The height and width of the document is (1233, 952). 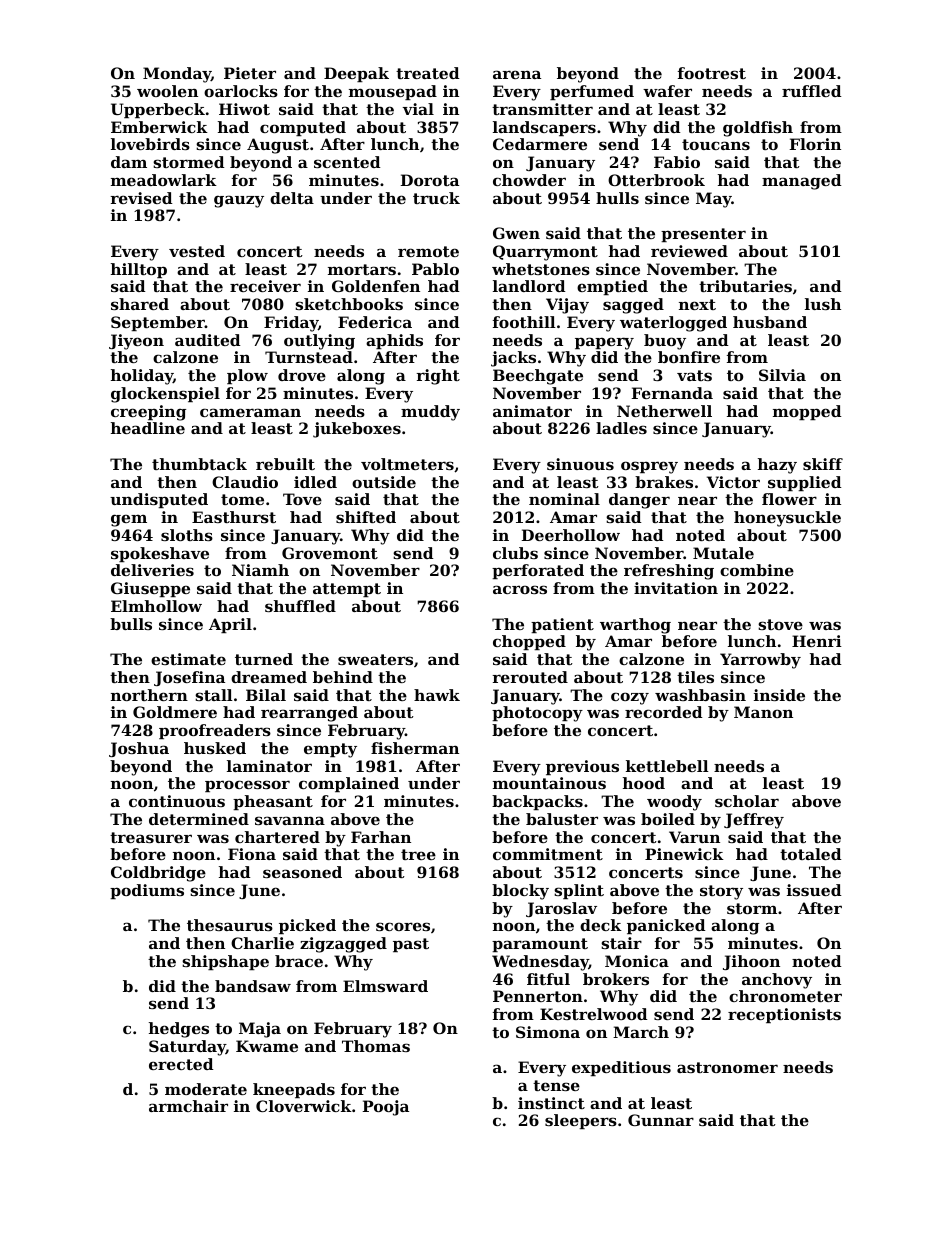 I want to click on bonfire, so click(x=689, y=357).
